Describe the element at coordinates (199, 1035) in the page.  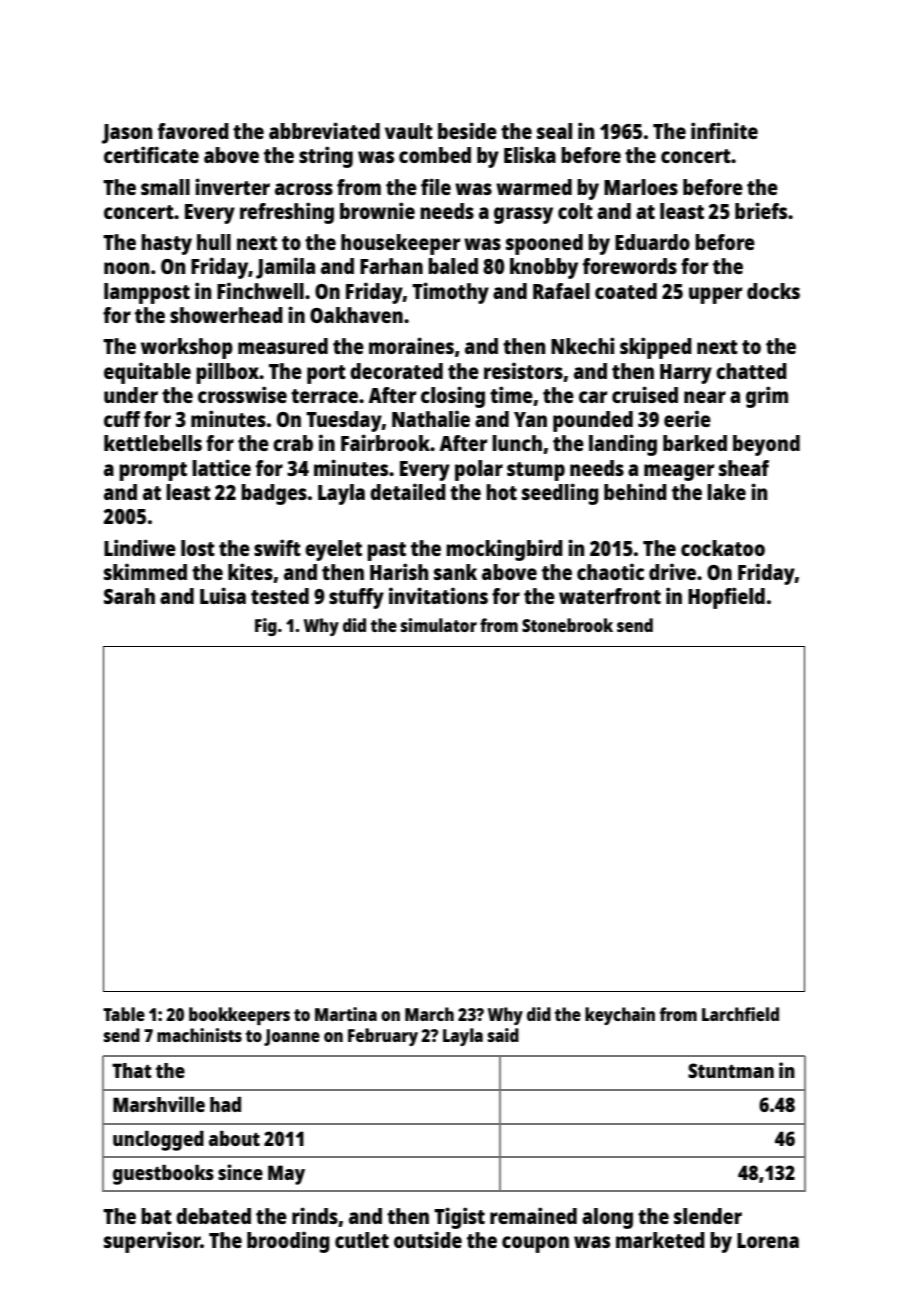
I see `machinists` at that location.
